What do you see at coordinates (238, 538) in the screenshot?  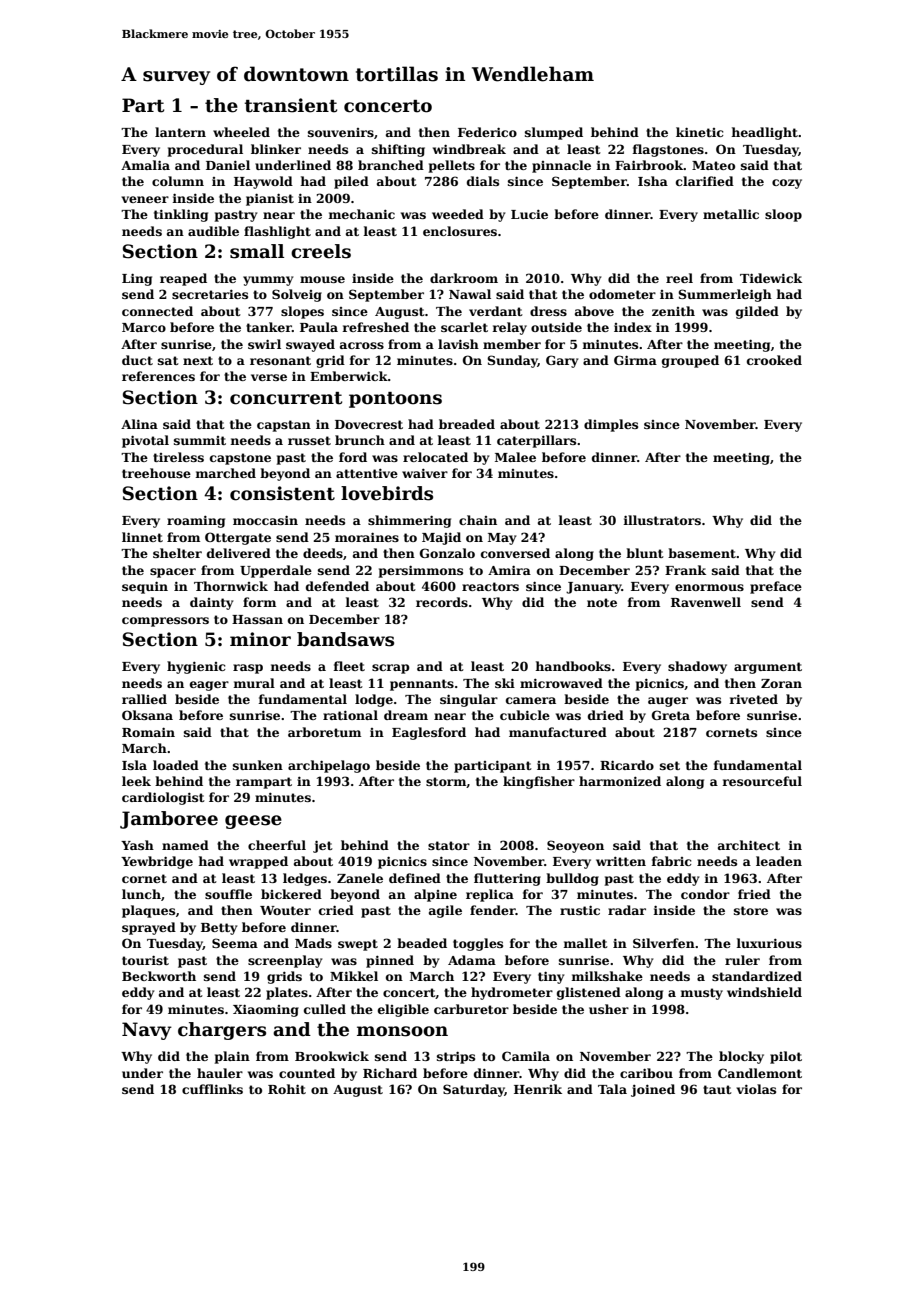 I see `Ottergate` at bounding box center [238, 538].
